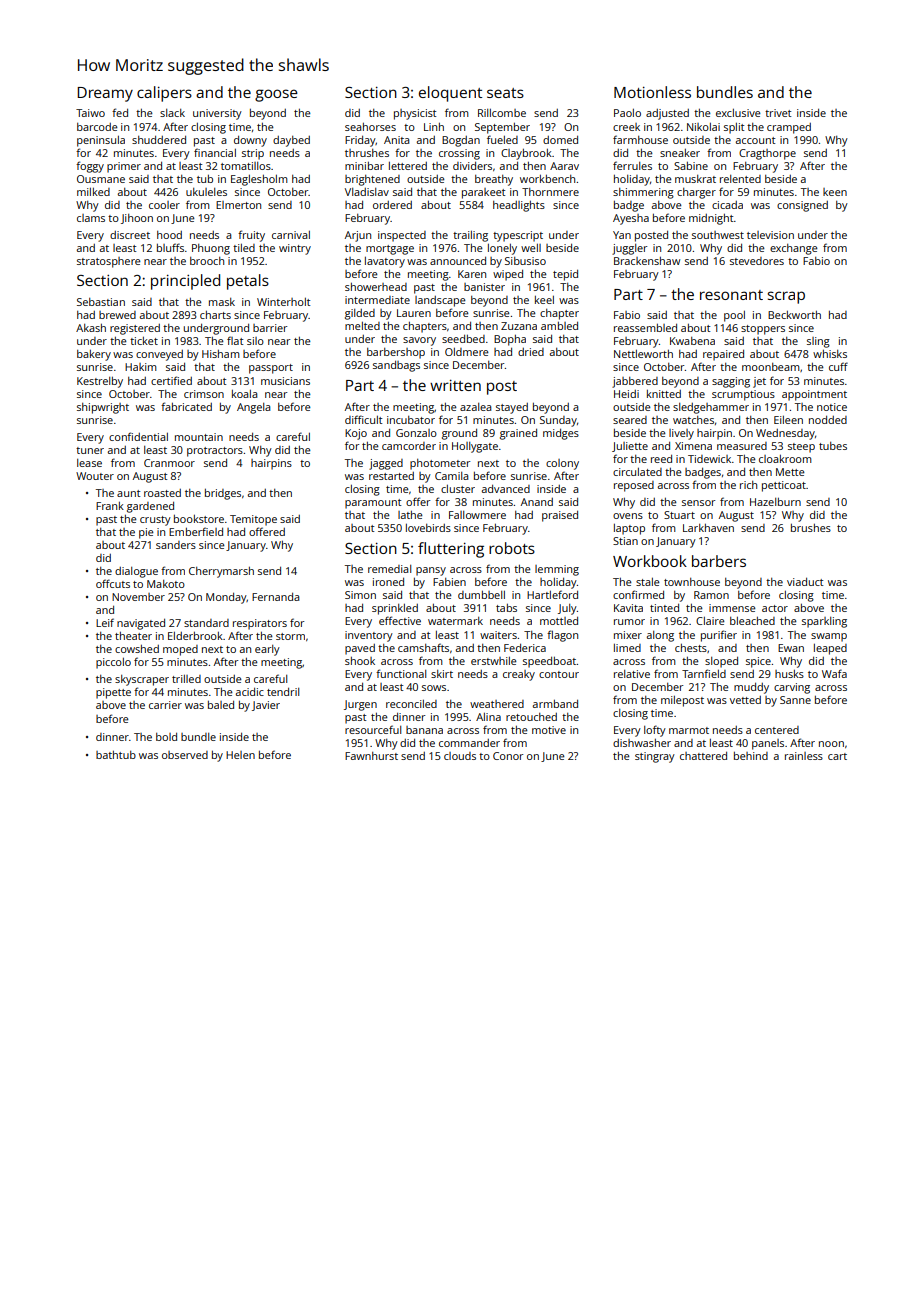 The height and width of the screenshot is (1308, 924). What do you see at coordinates (290, 636) in the screenshot?
I see `storm` at bounding box center [290, 636].
